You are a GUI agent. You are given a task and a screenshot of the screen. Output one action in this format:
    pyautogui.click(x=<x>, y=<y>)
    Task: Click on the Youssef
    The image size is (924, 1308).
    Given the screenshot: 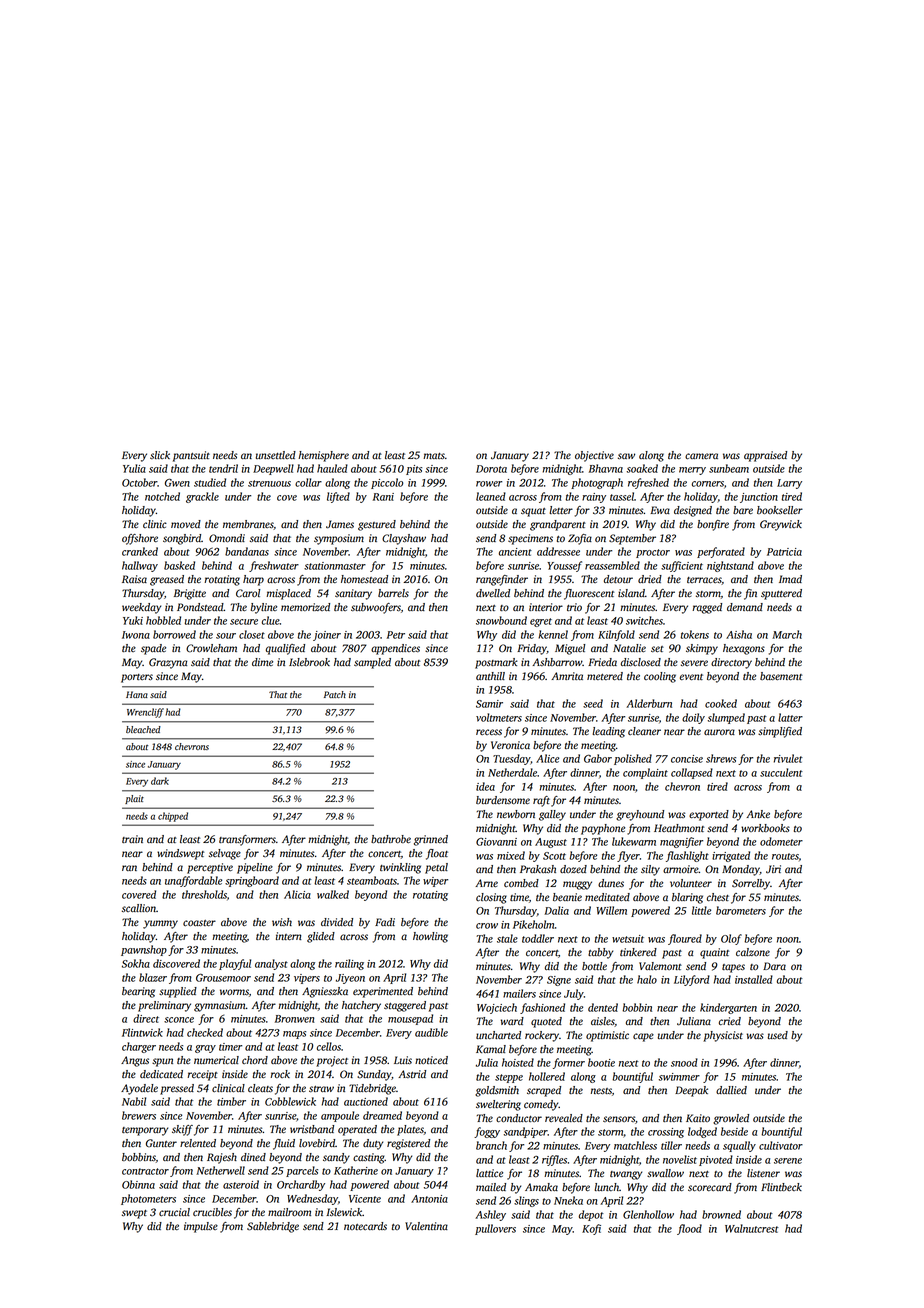 What is the action you would take?
    pyautogui.click(x=564, y=566)
